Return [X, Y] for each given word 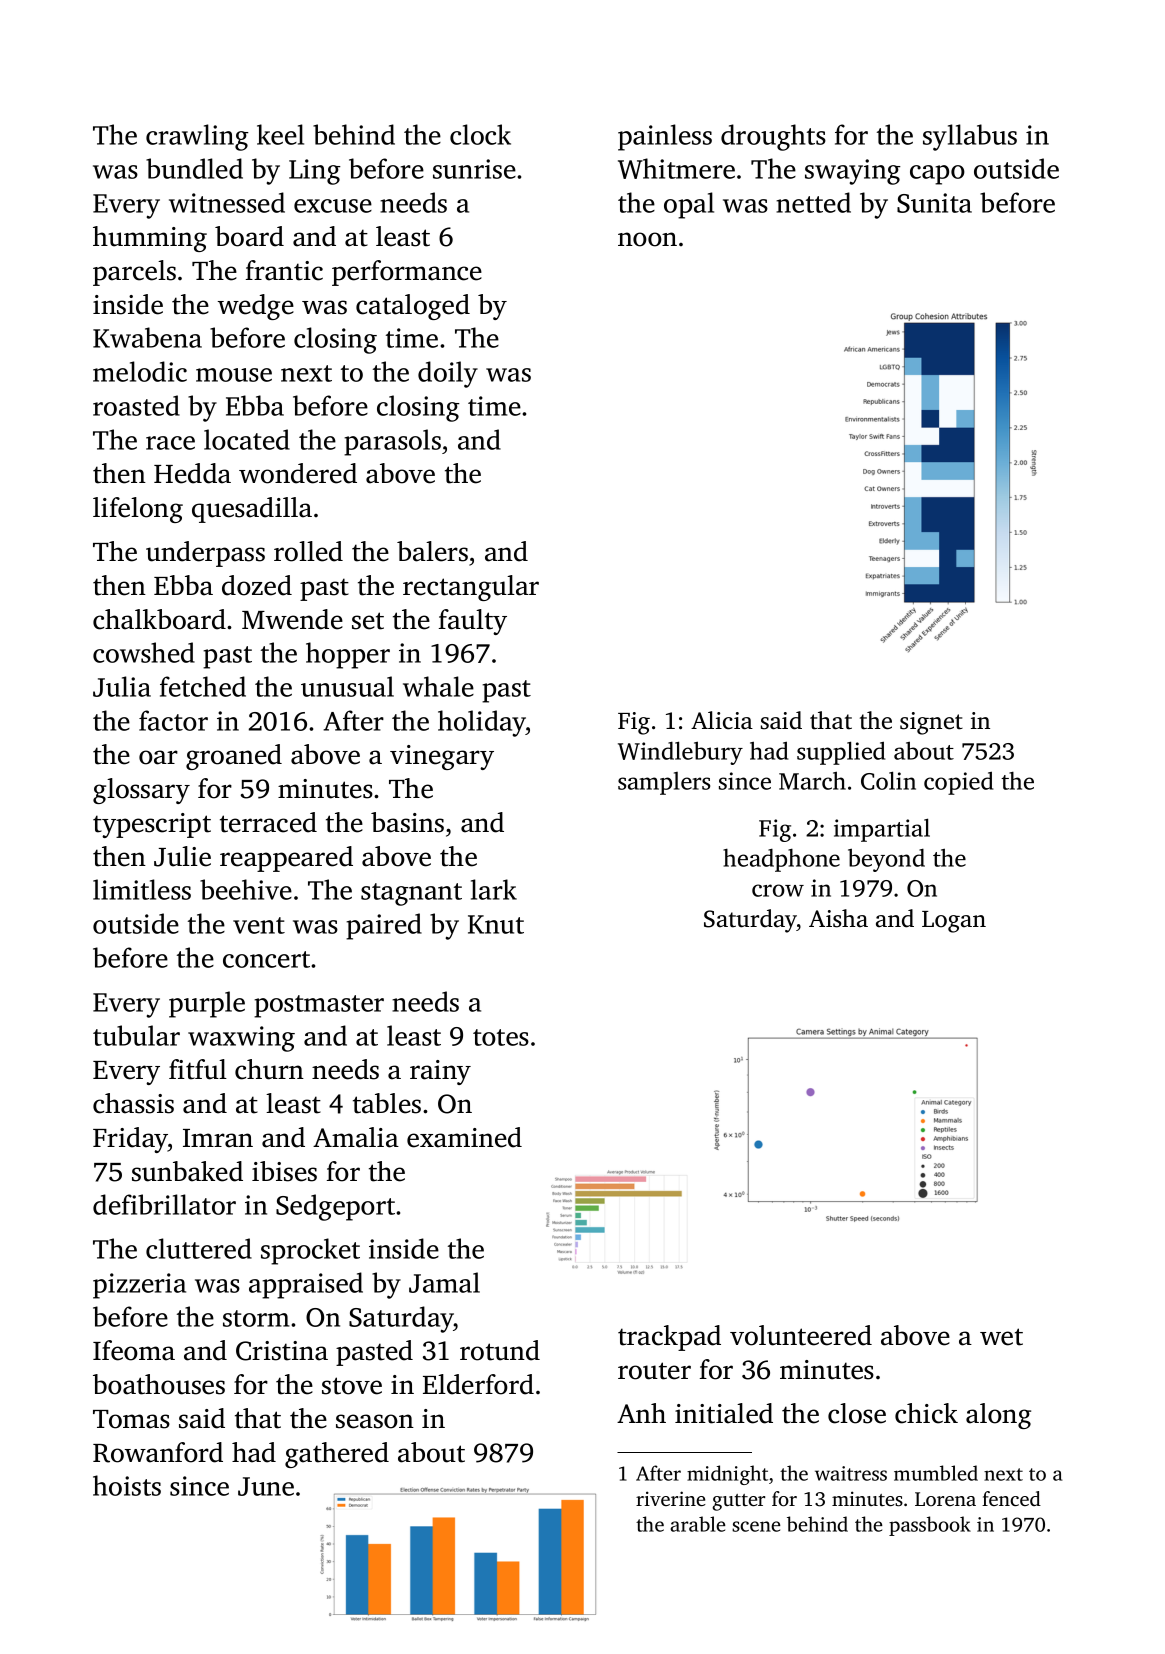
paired [384, 926]
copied [958, 783]
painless [665, 137]
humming [150, 239]
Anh [641, 1413]
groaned [234, 757]
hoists [127, 1485]
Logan [954, 922]
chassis [133, 1103]
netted [813, 202]
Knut [496, 924]
